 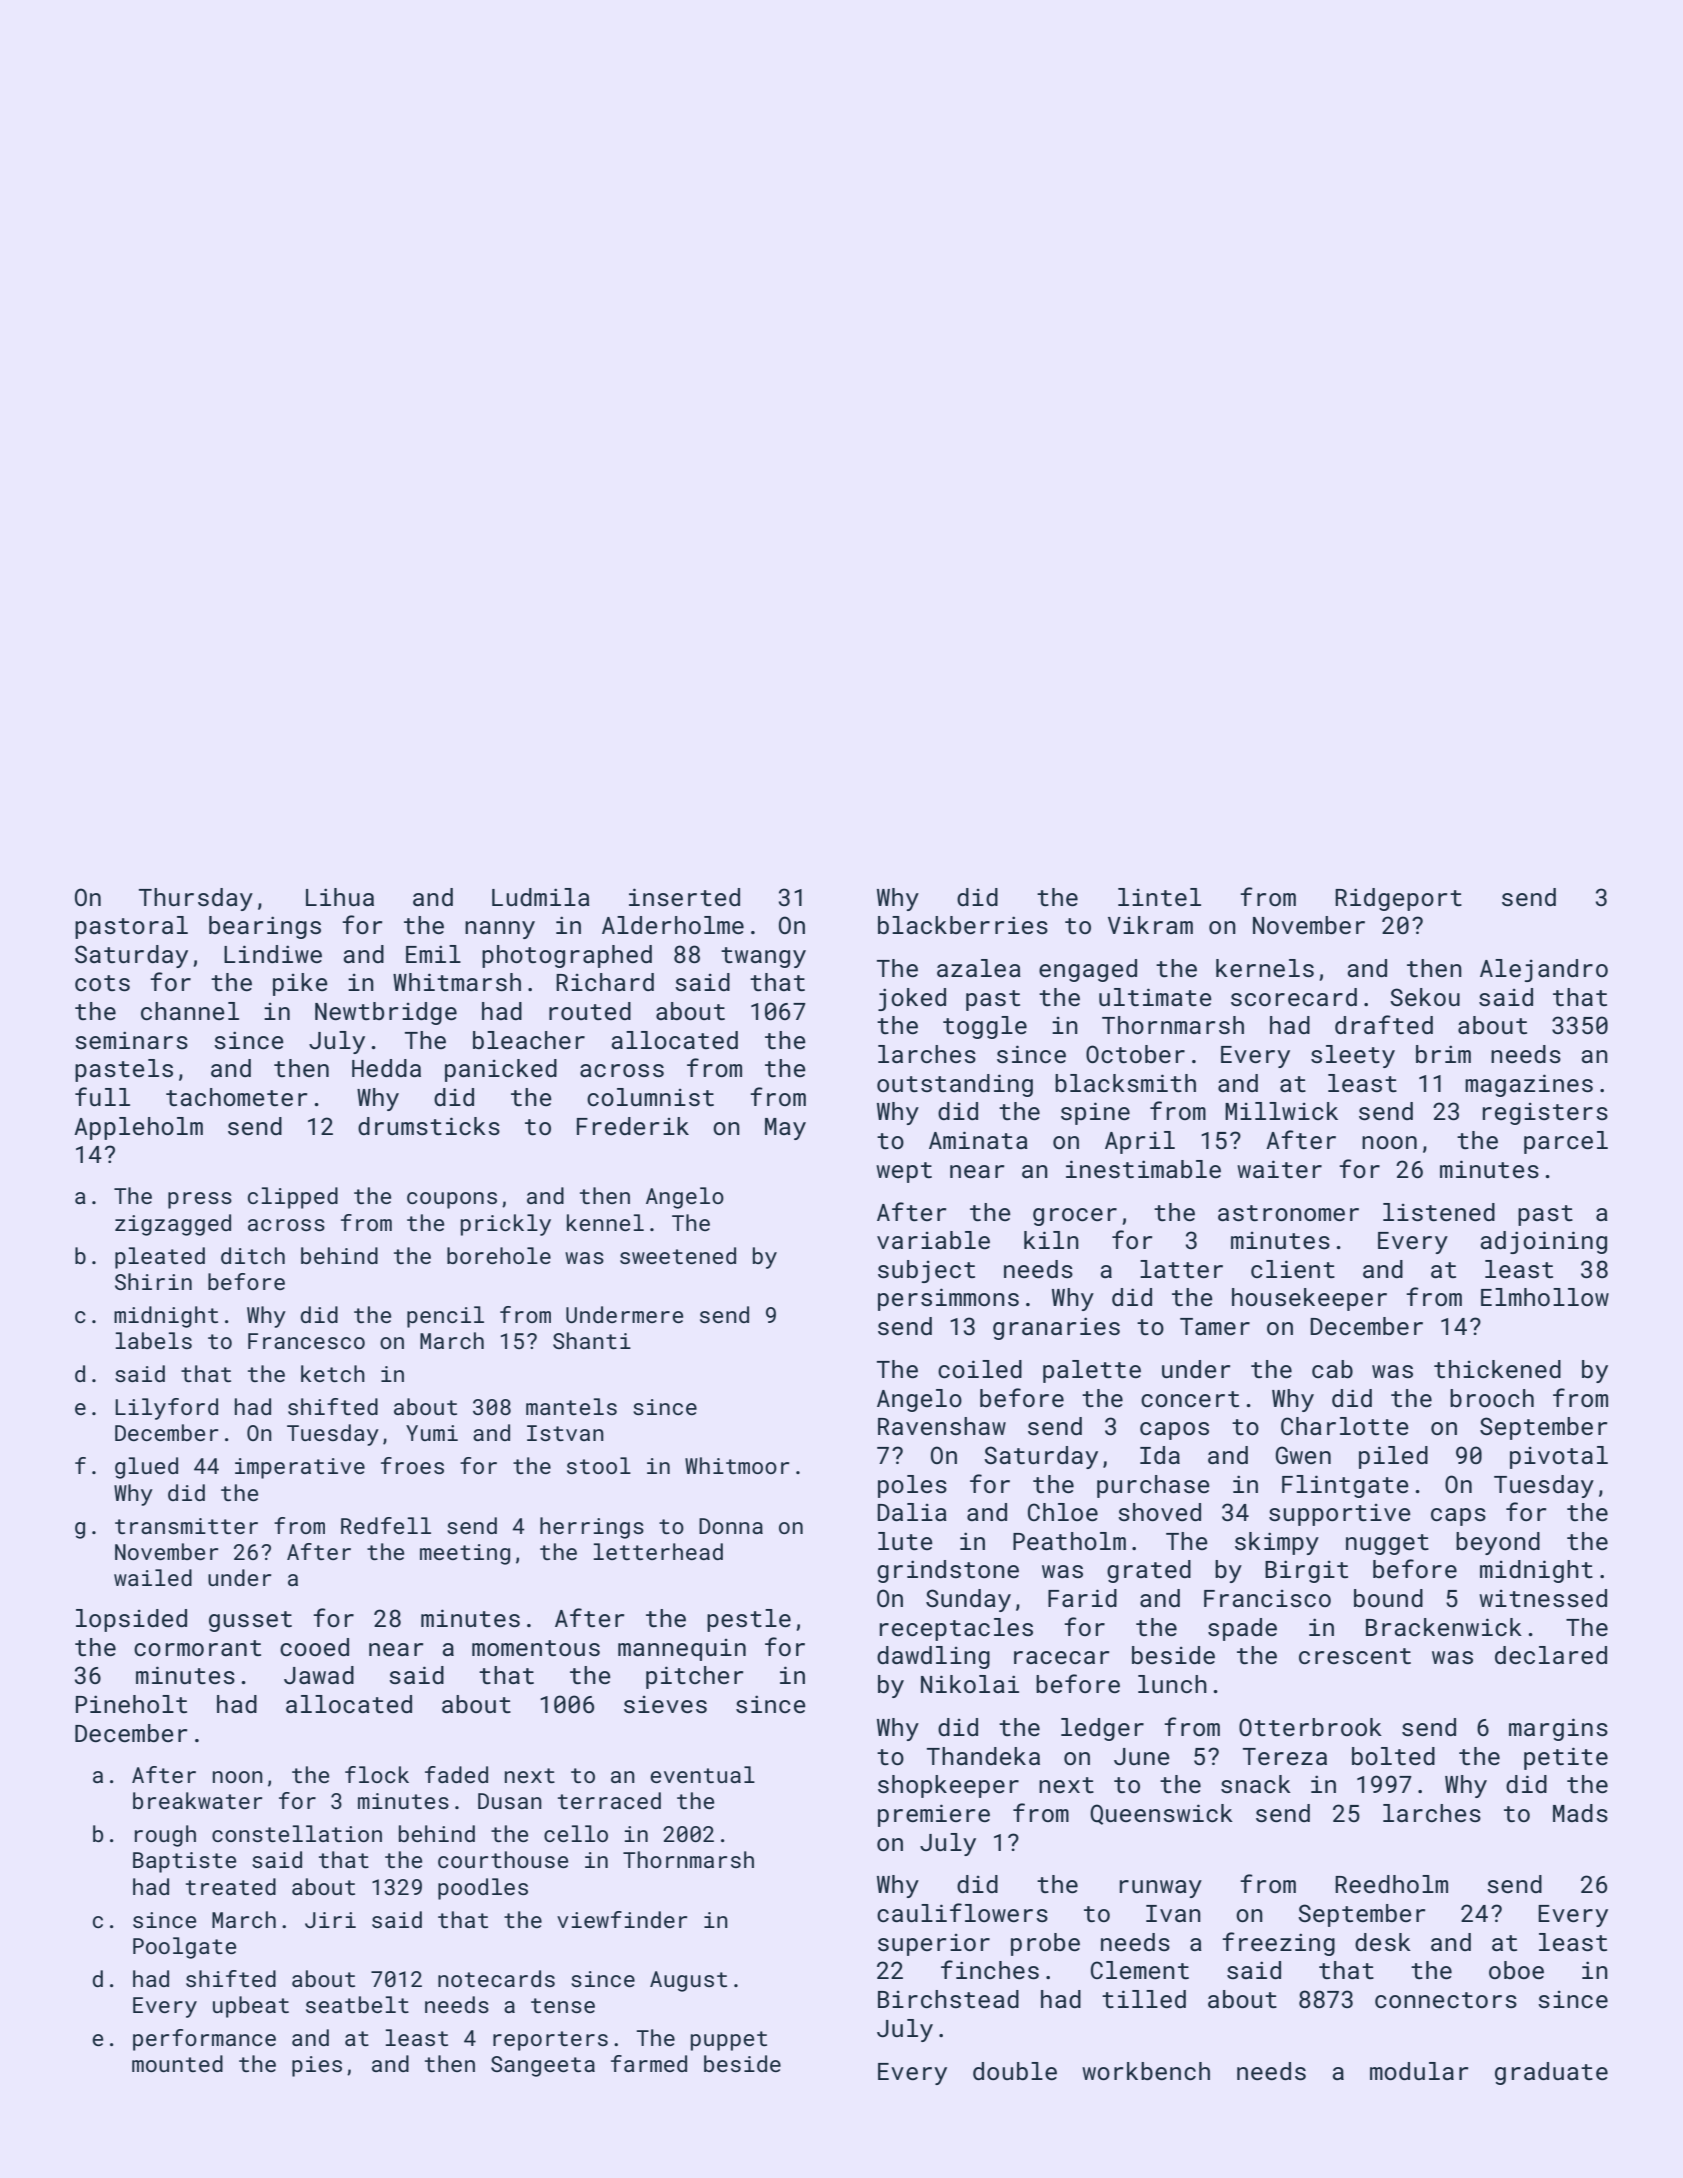 I want to click on magazines, so click(x=1529, y=1085).
